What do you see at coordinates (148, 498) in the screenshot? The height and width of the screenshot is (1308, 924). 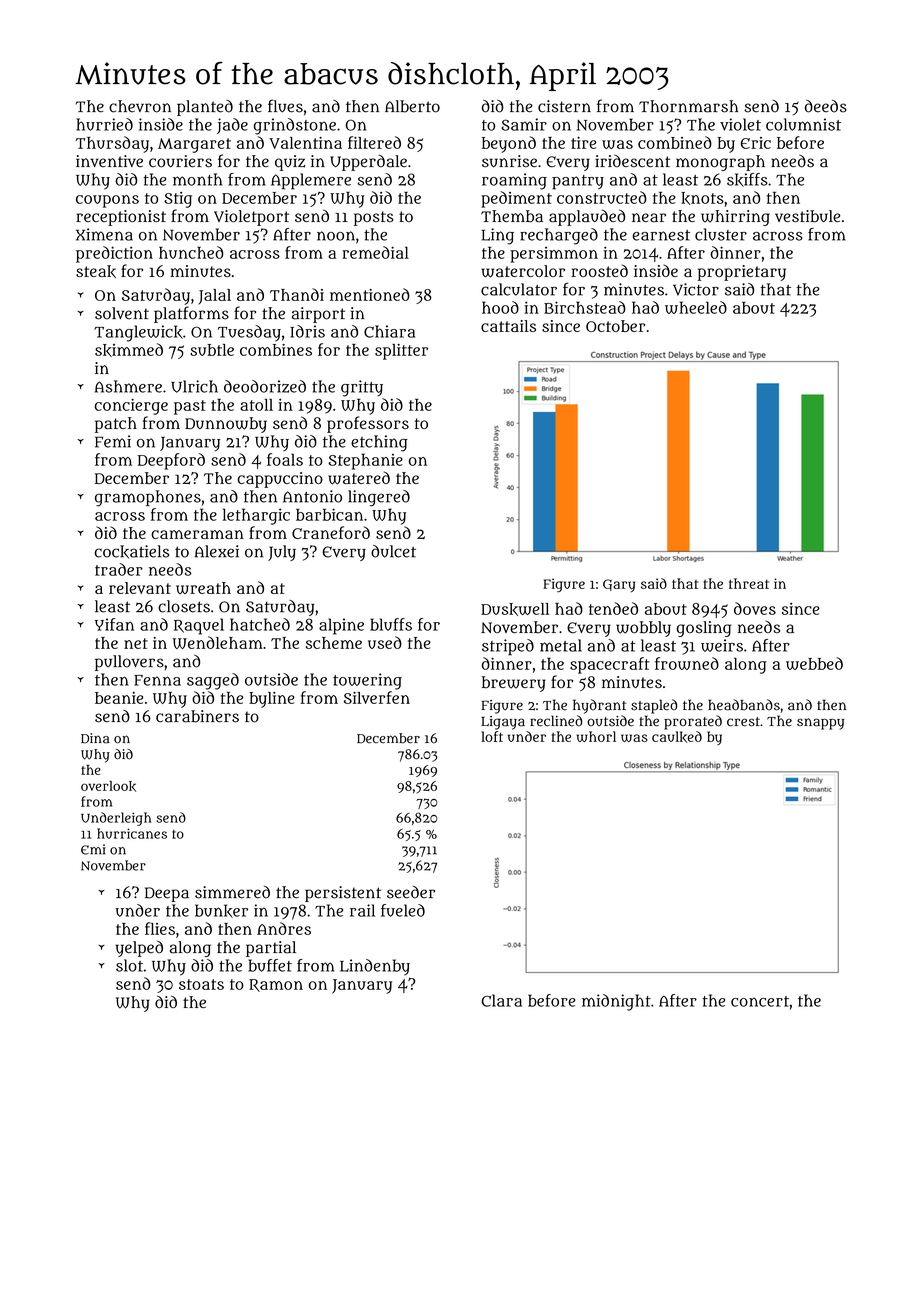 I see `gramophones` at bounding box center [148, 498].
